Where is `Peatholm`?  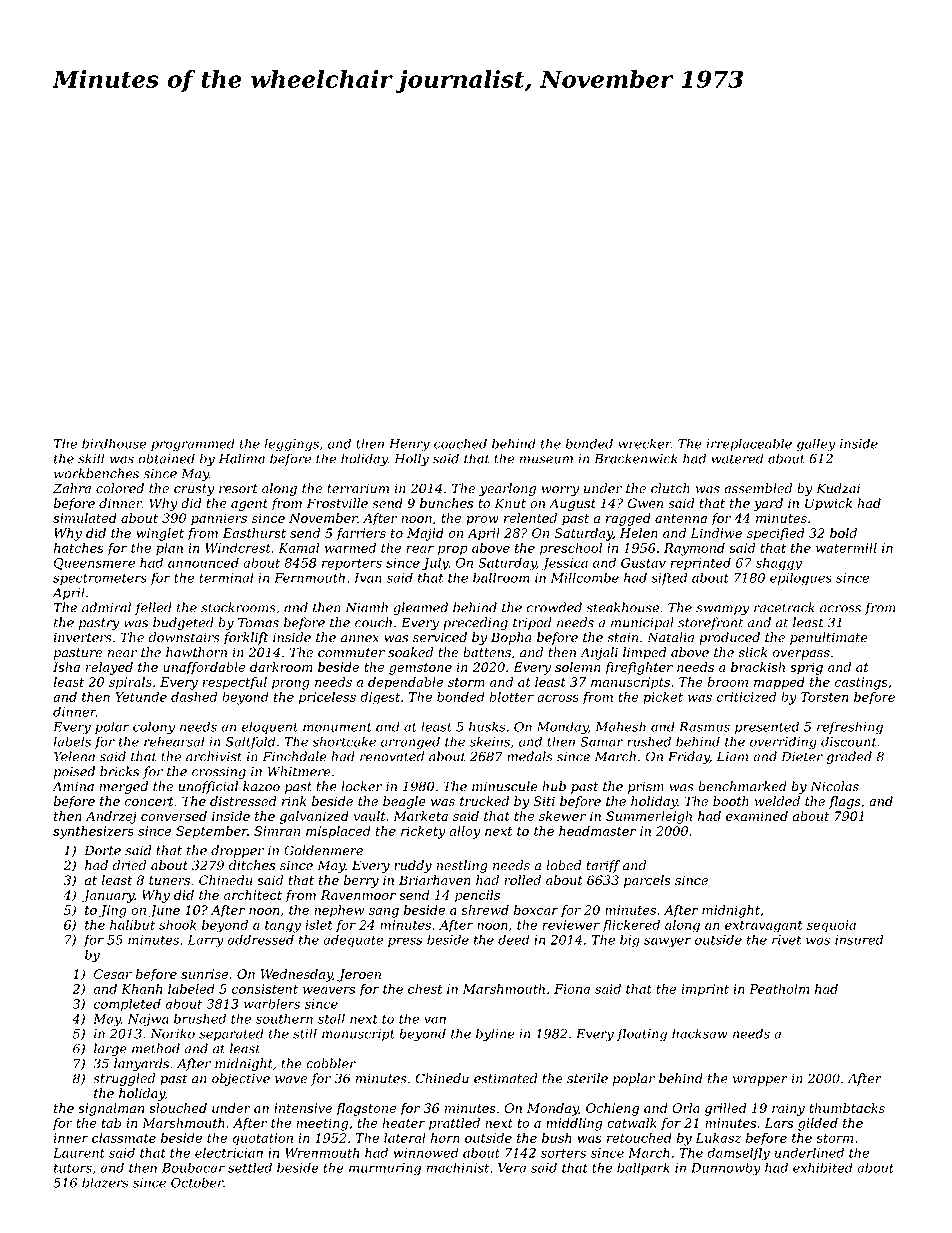
Peatholm is located at coordinates (779, 989).
